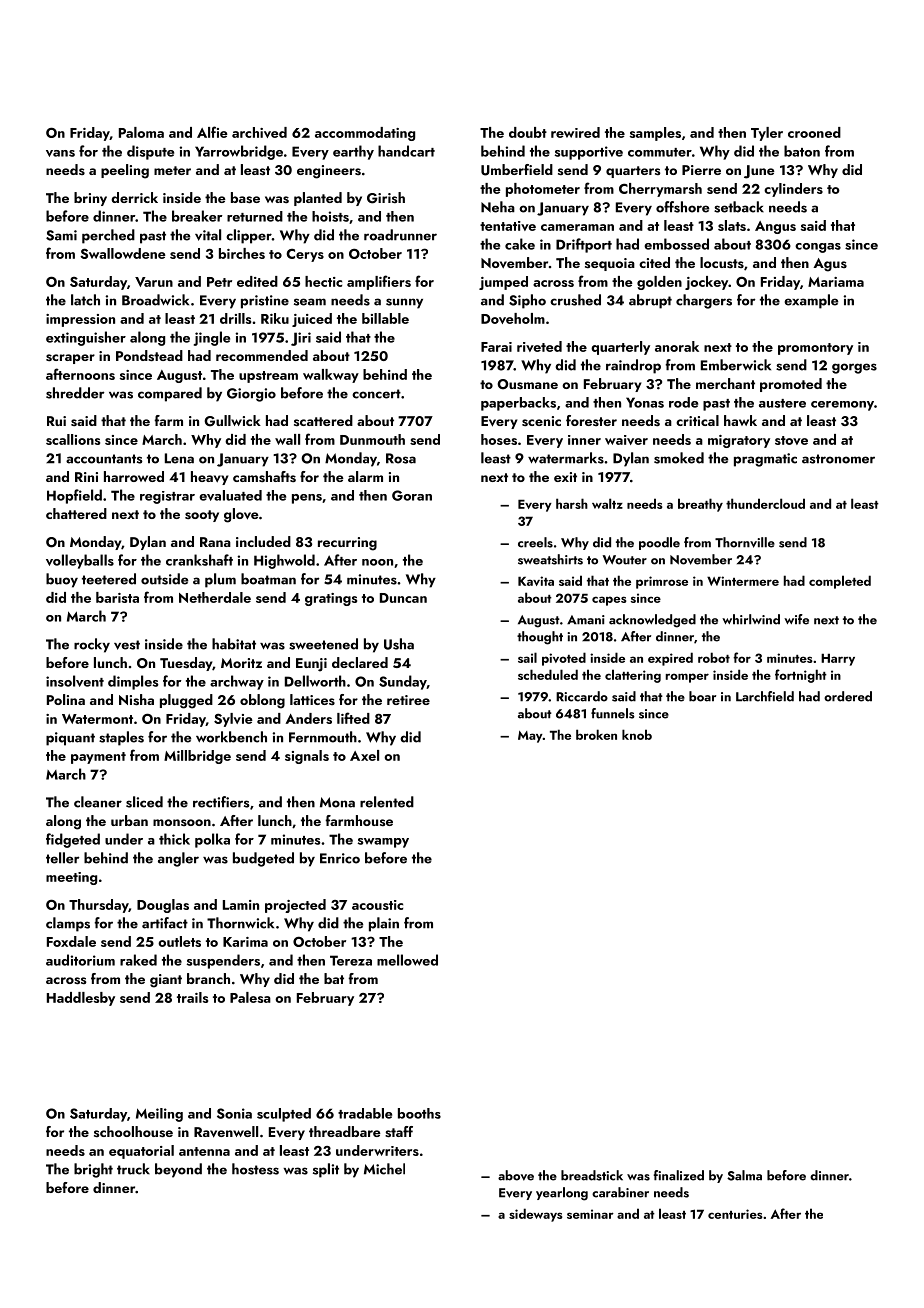  What do you see at coordinates (93, 1170) in the screenshot?
I see `bright` at bounding box center [93, 1170].
